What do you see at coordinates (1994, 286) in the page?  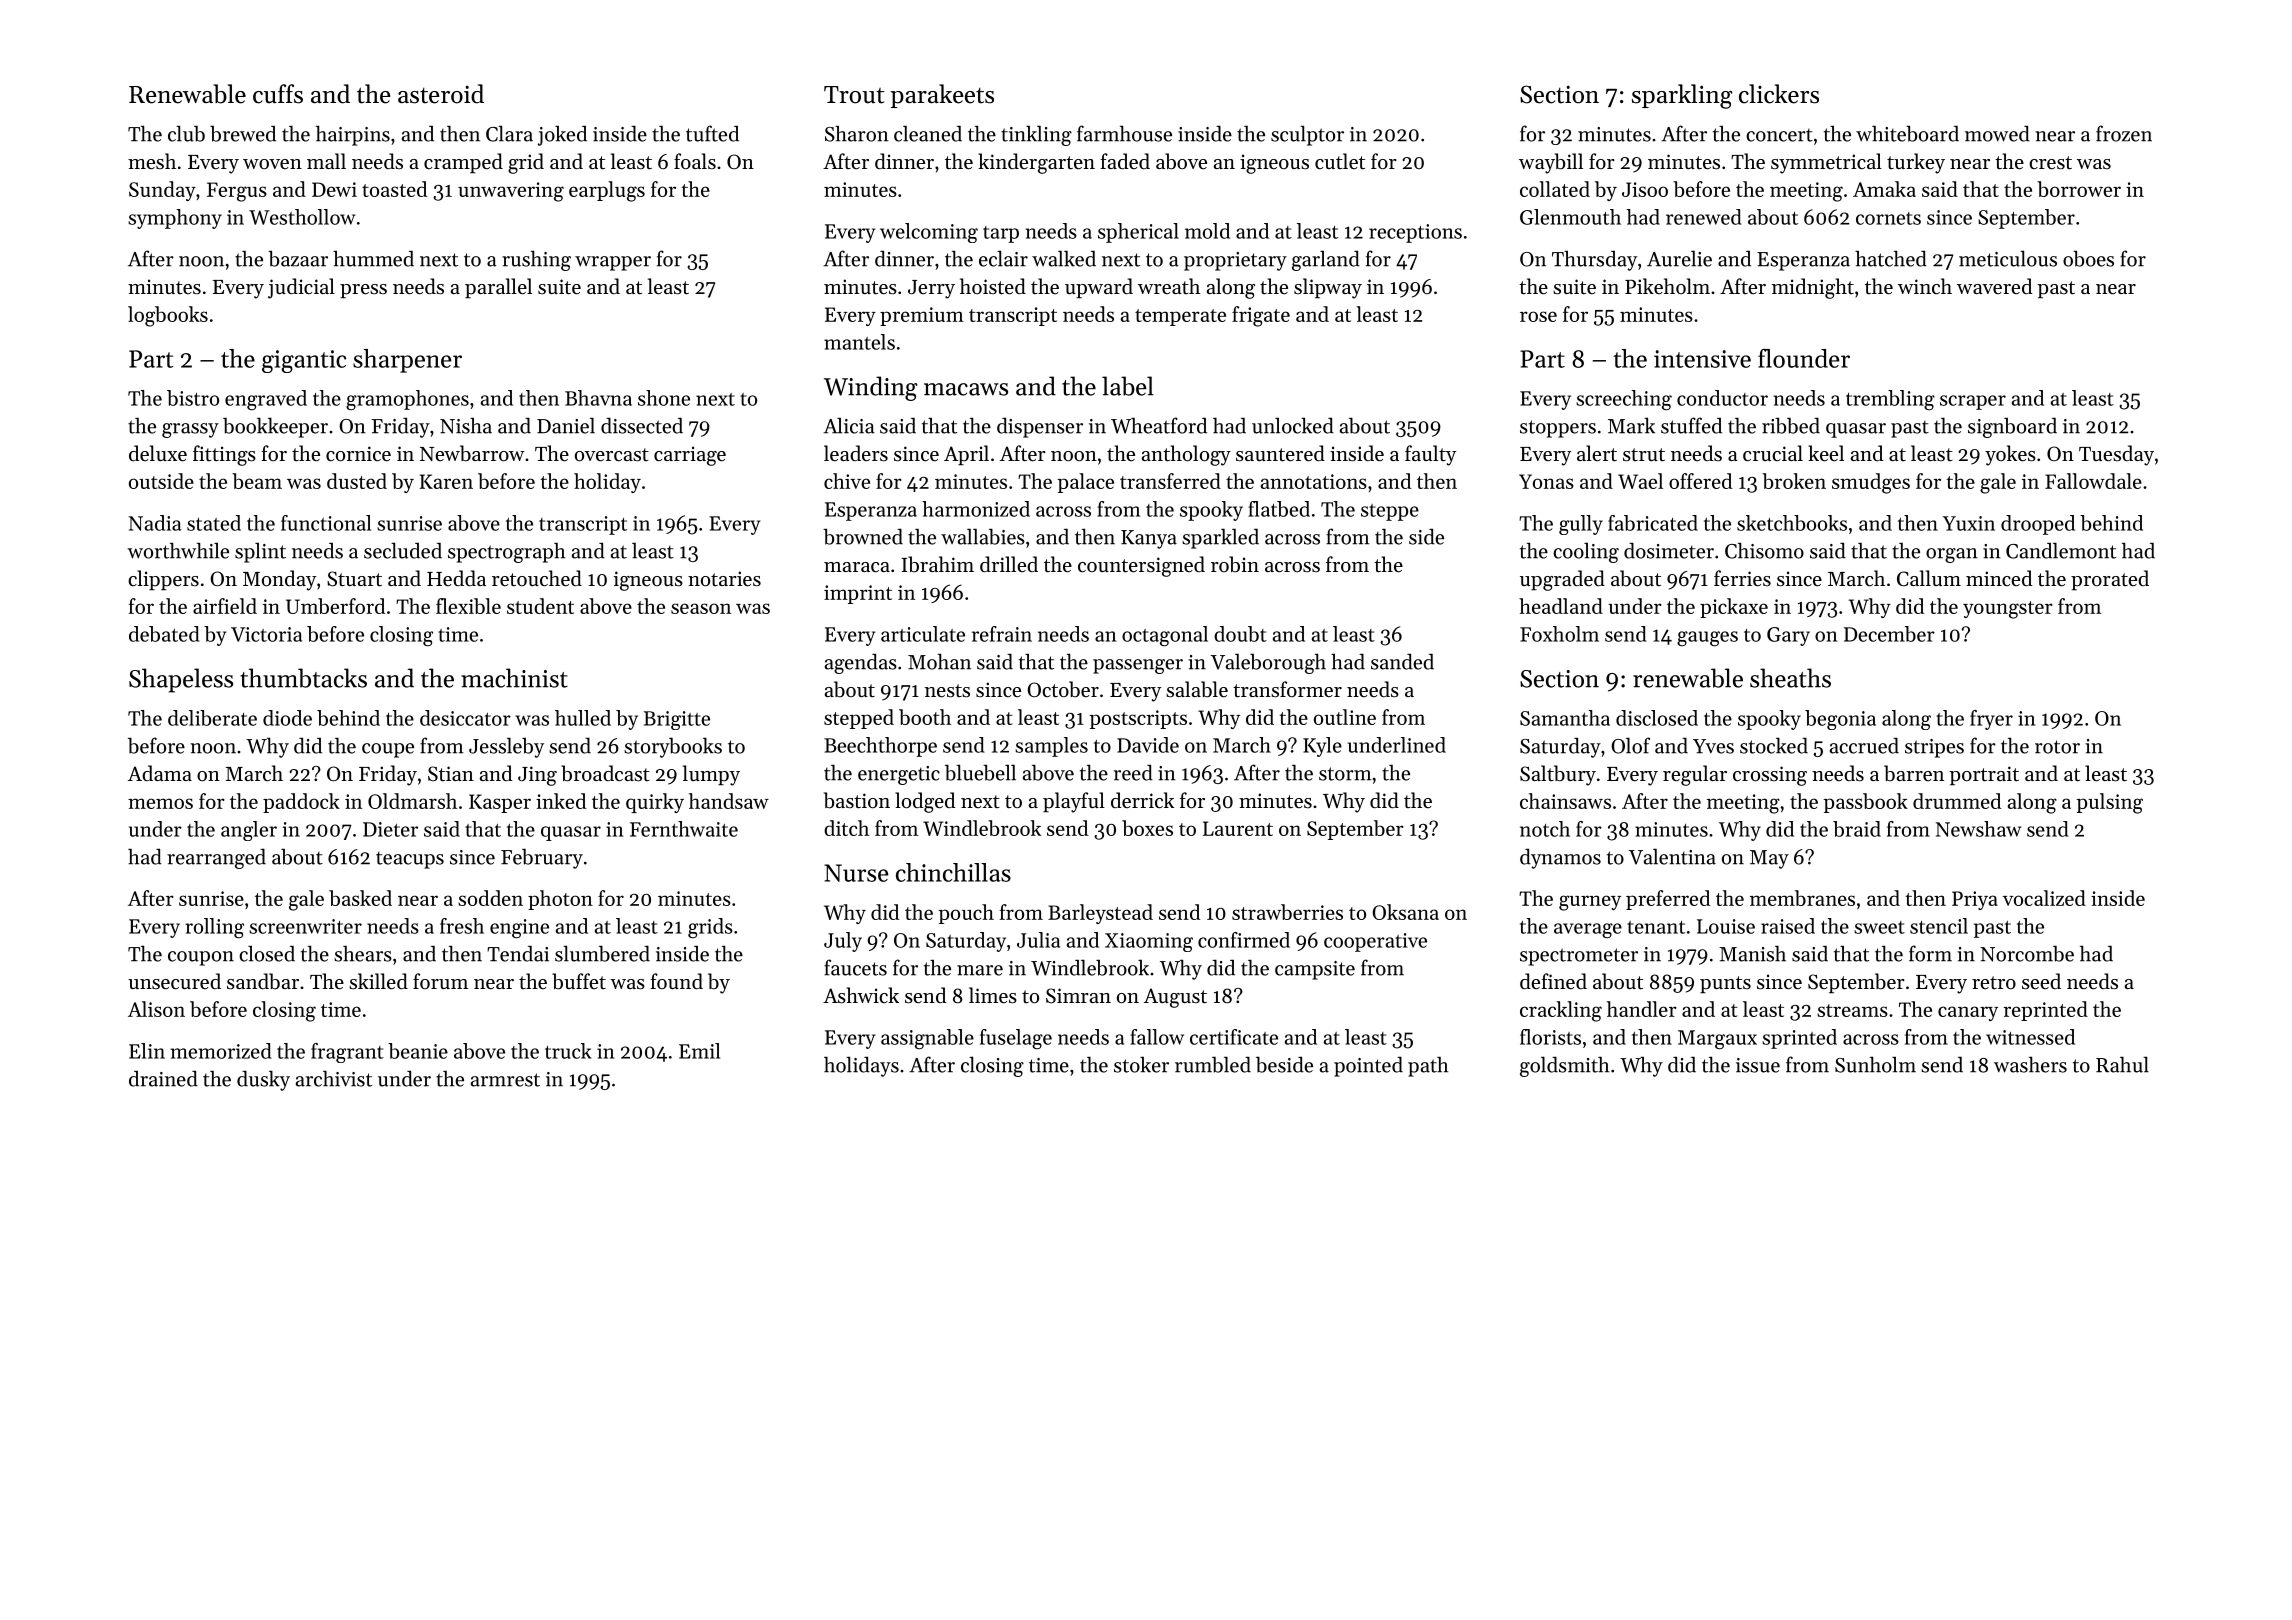 I see `wavered` at bounding box center [1994, 286].
